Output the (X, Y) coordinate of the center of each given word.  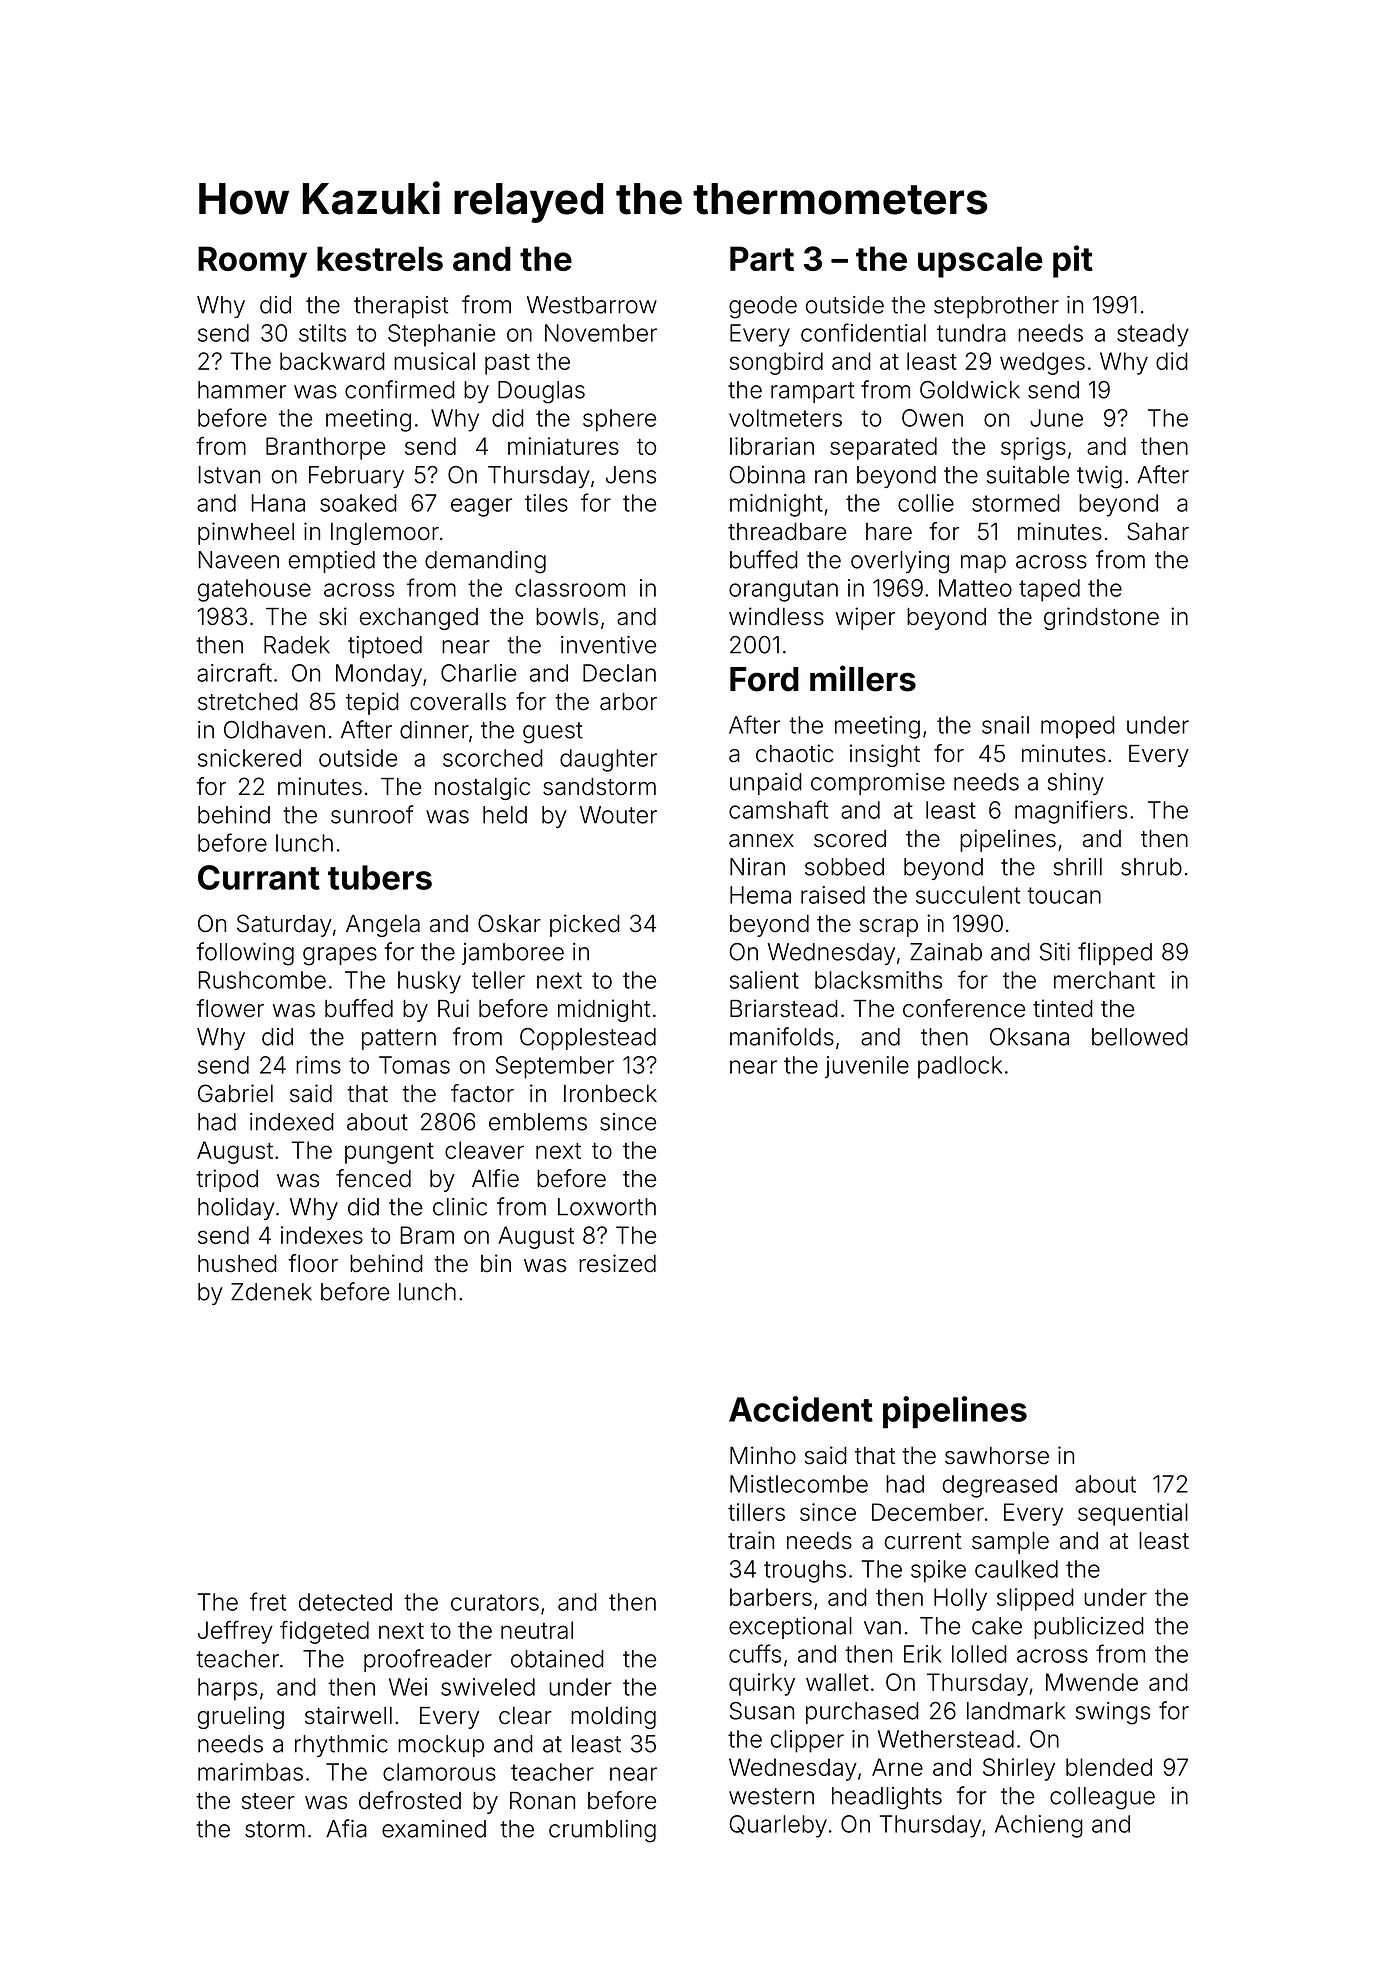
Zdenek (271, 1292)
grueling (241, 1717)
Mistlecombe (799, 1484)
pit (1073, 261)
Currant (259, 877)
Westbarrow (592, 305)
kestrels (380, 258)
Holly (960, 1599)
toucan (1064, 895)
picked (584, 925)
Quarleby (778, 1826)
